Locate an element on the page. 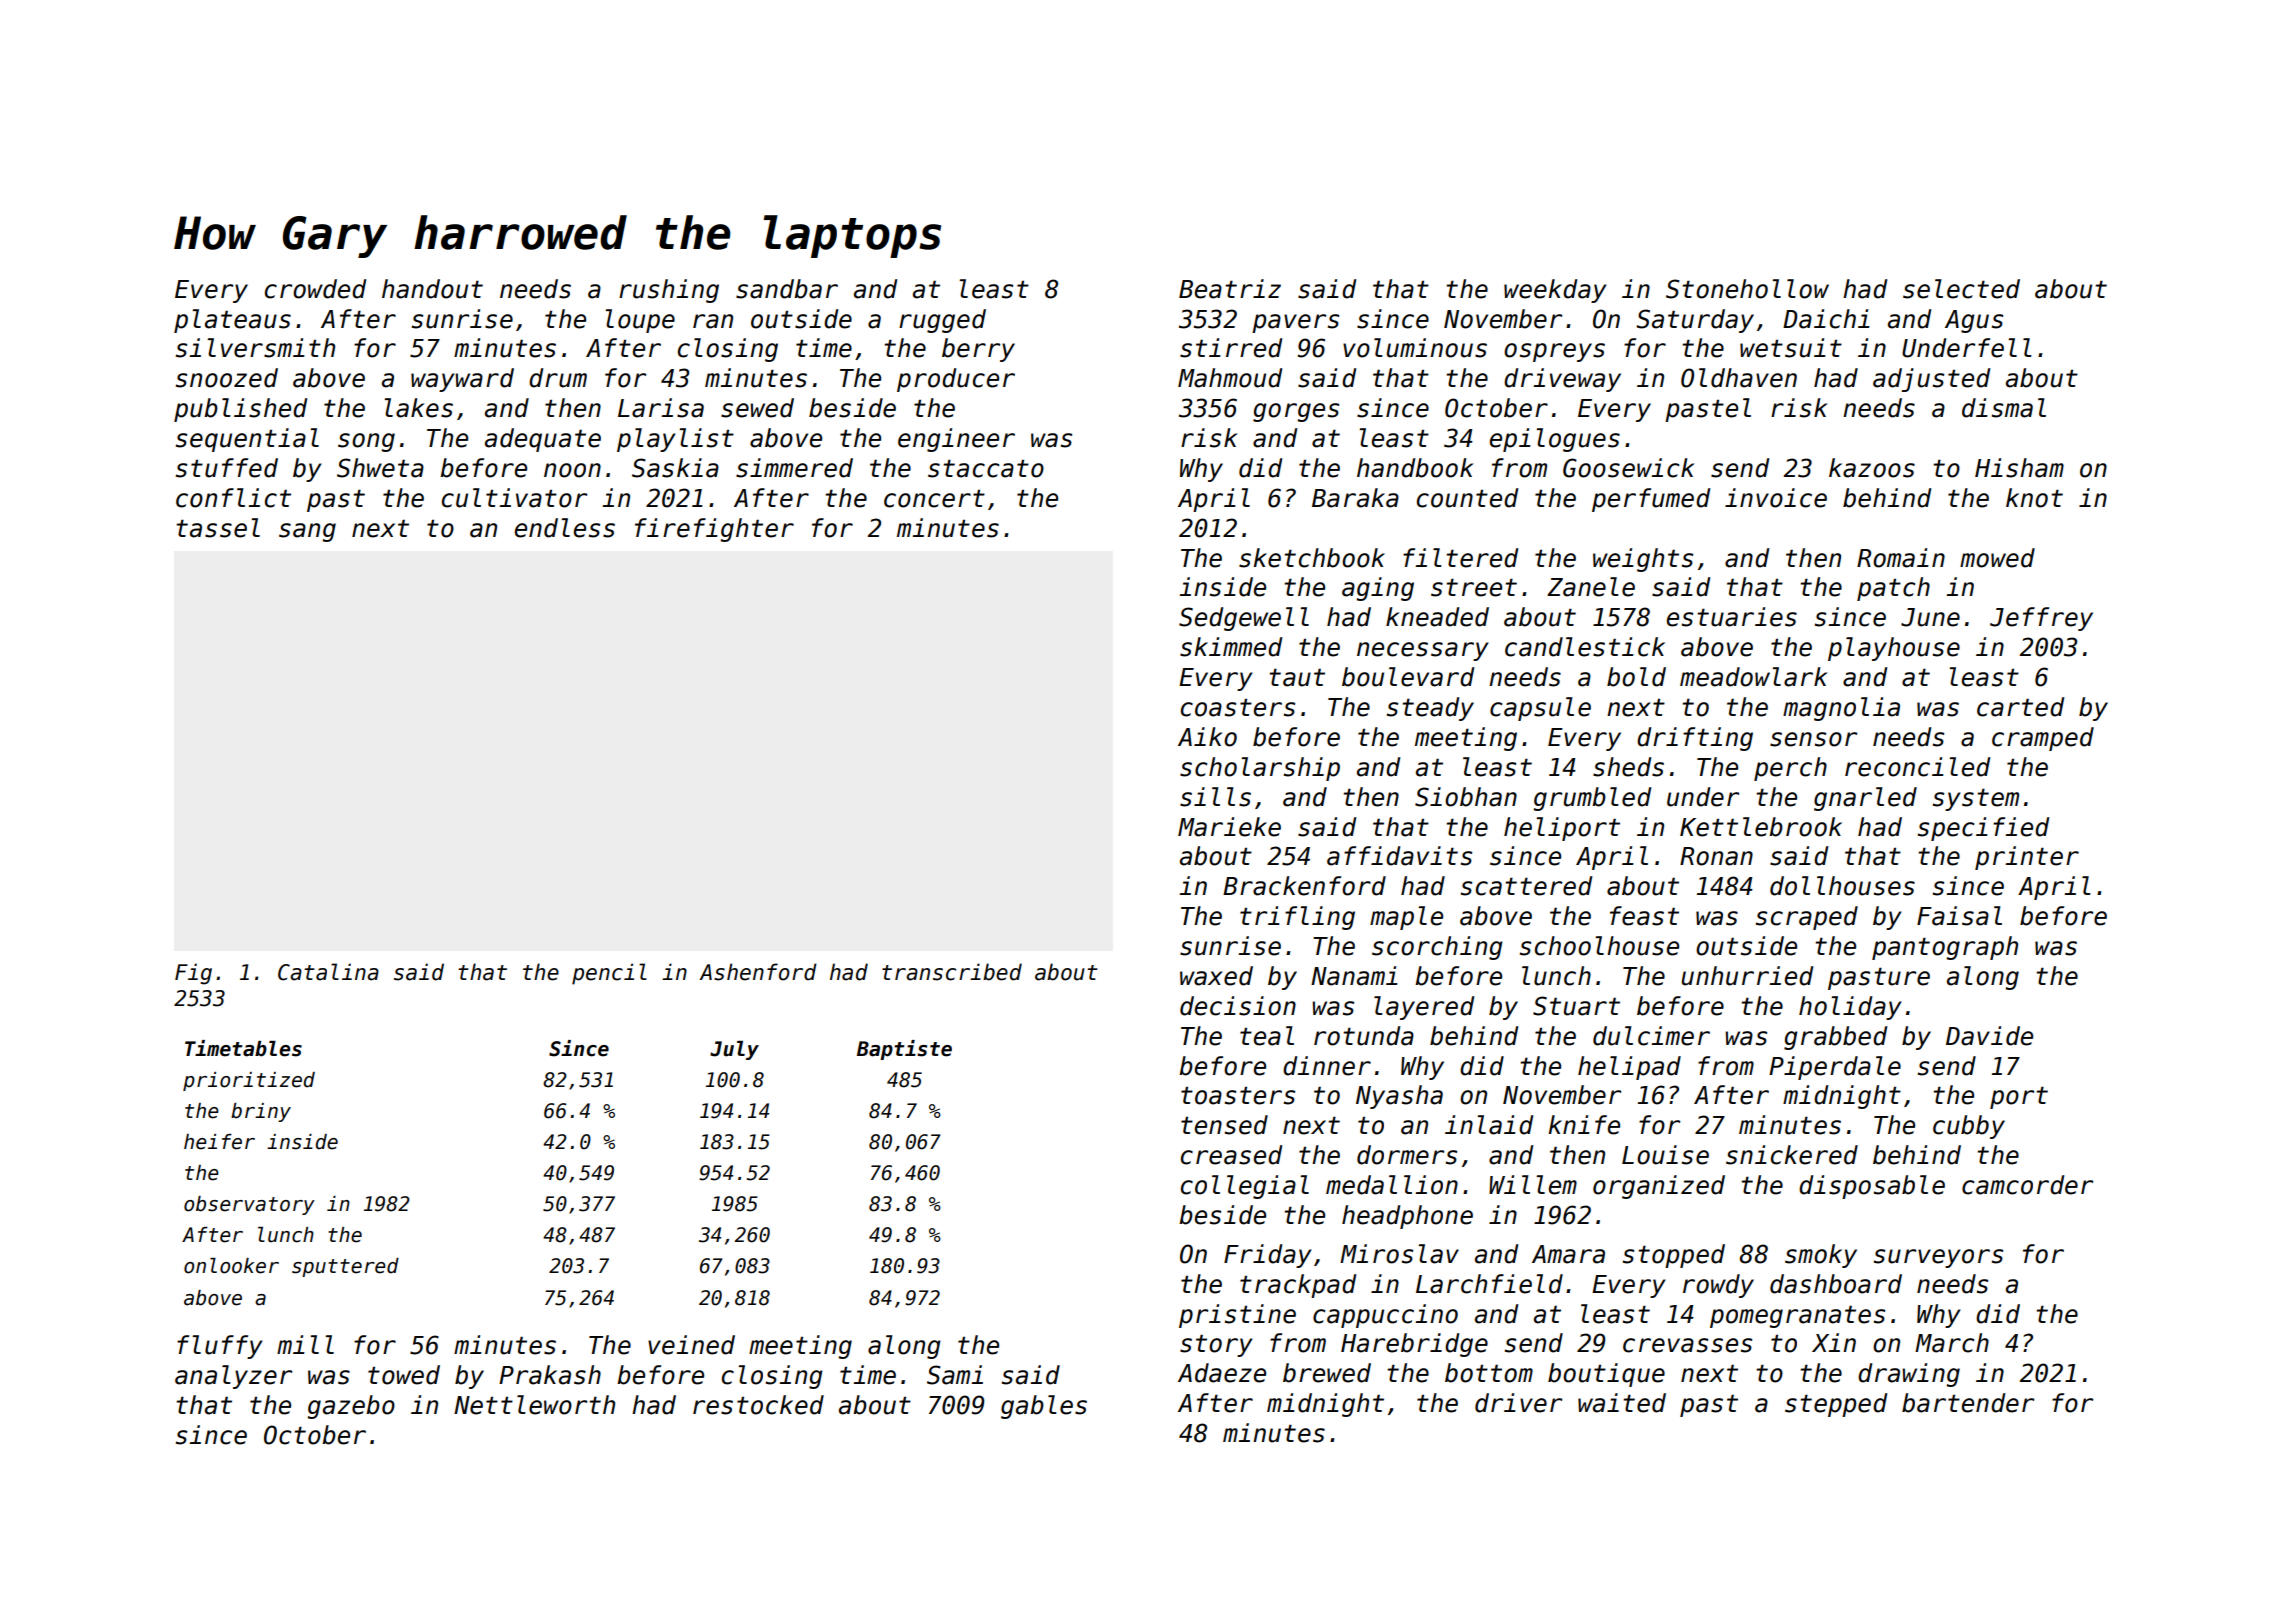  noon is located at coordinates (572, 470).
